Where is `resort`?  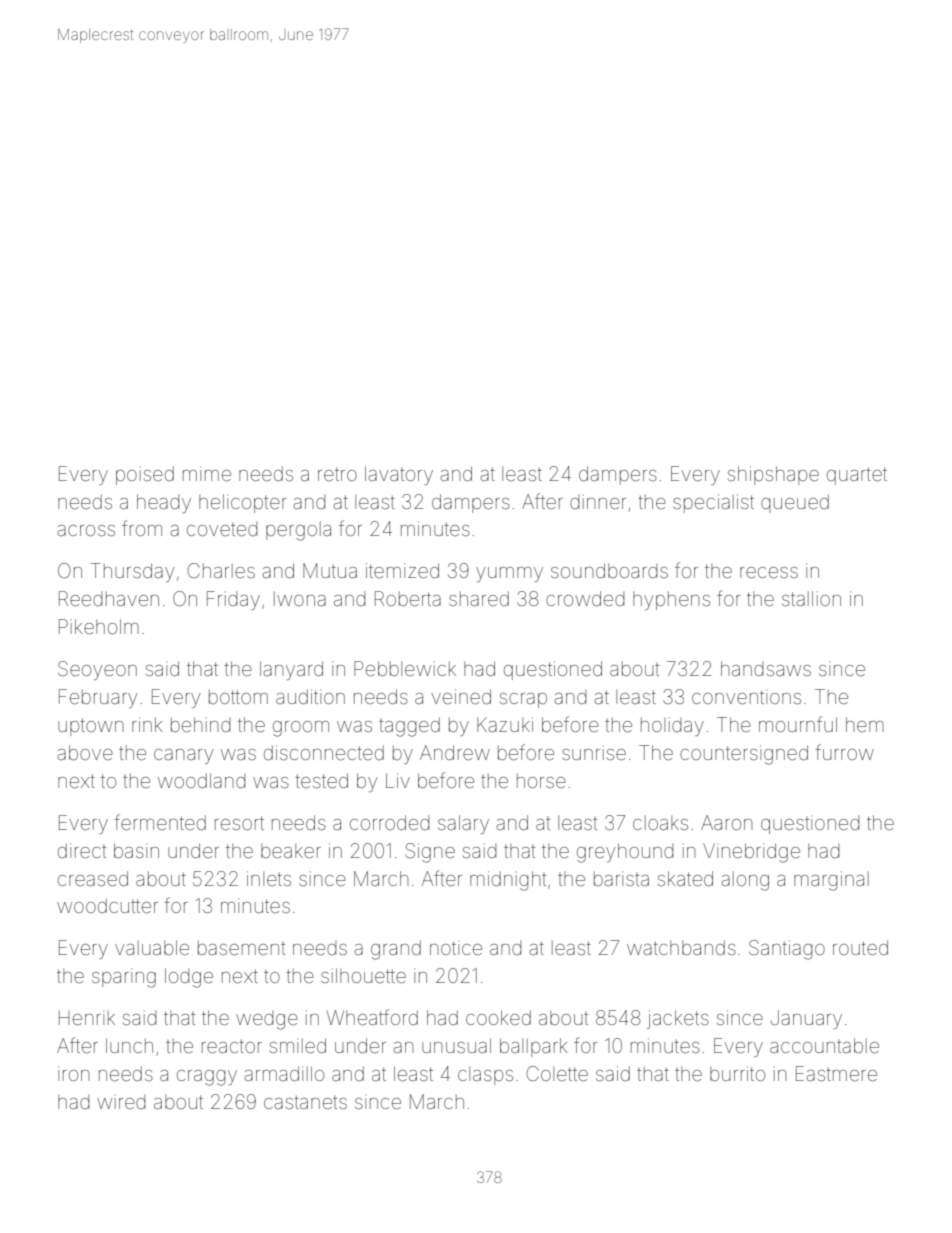 resort is located at coordinates (239, 823).
